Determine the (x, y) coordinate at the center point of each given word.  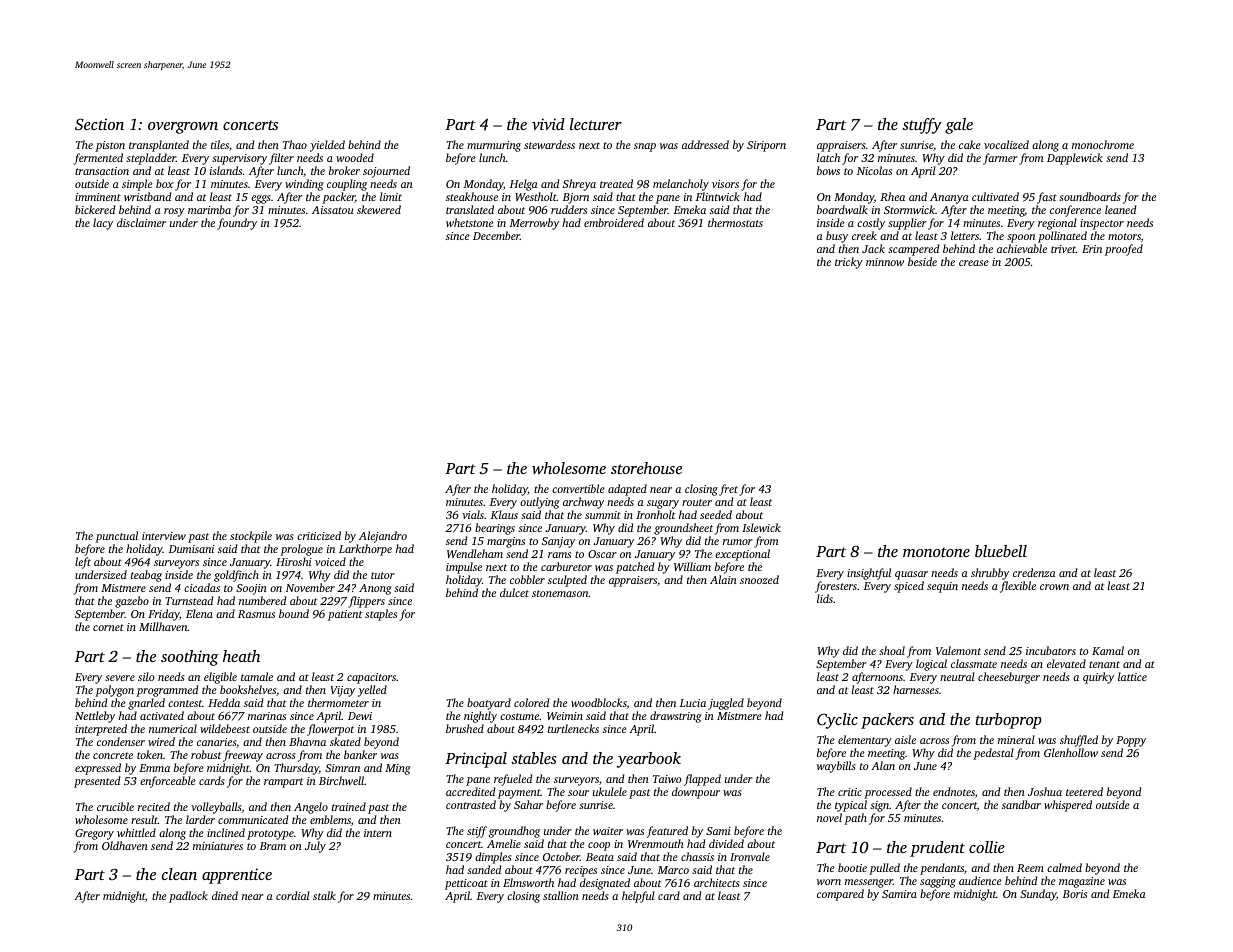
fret (728, 491)
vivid (548, 124)
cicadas (202, 587)
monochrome (1103, 144)
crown (1054, 587)
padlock (188, 897)
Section (99, 124)
